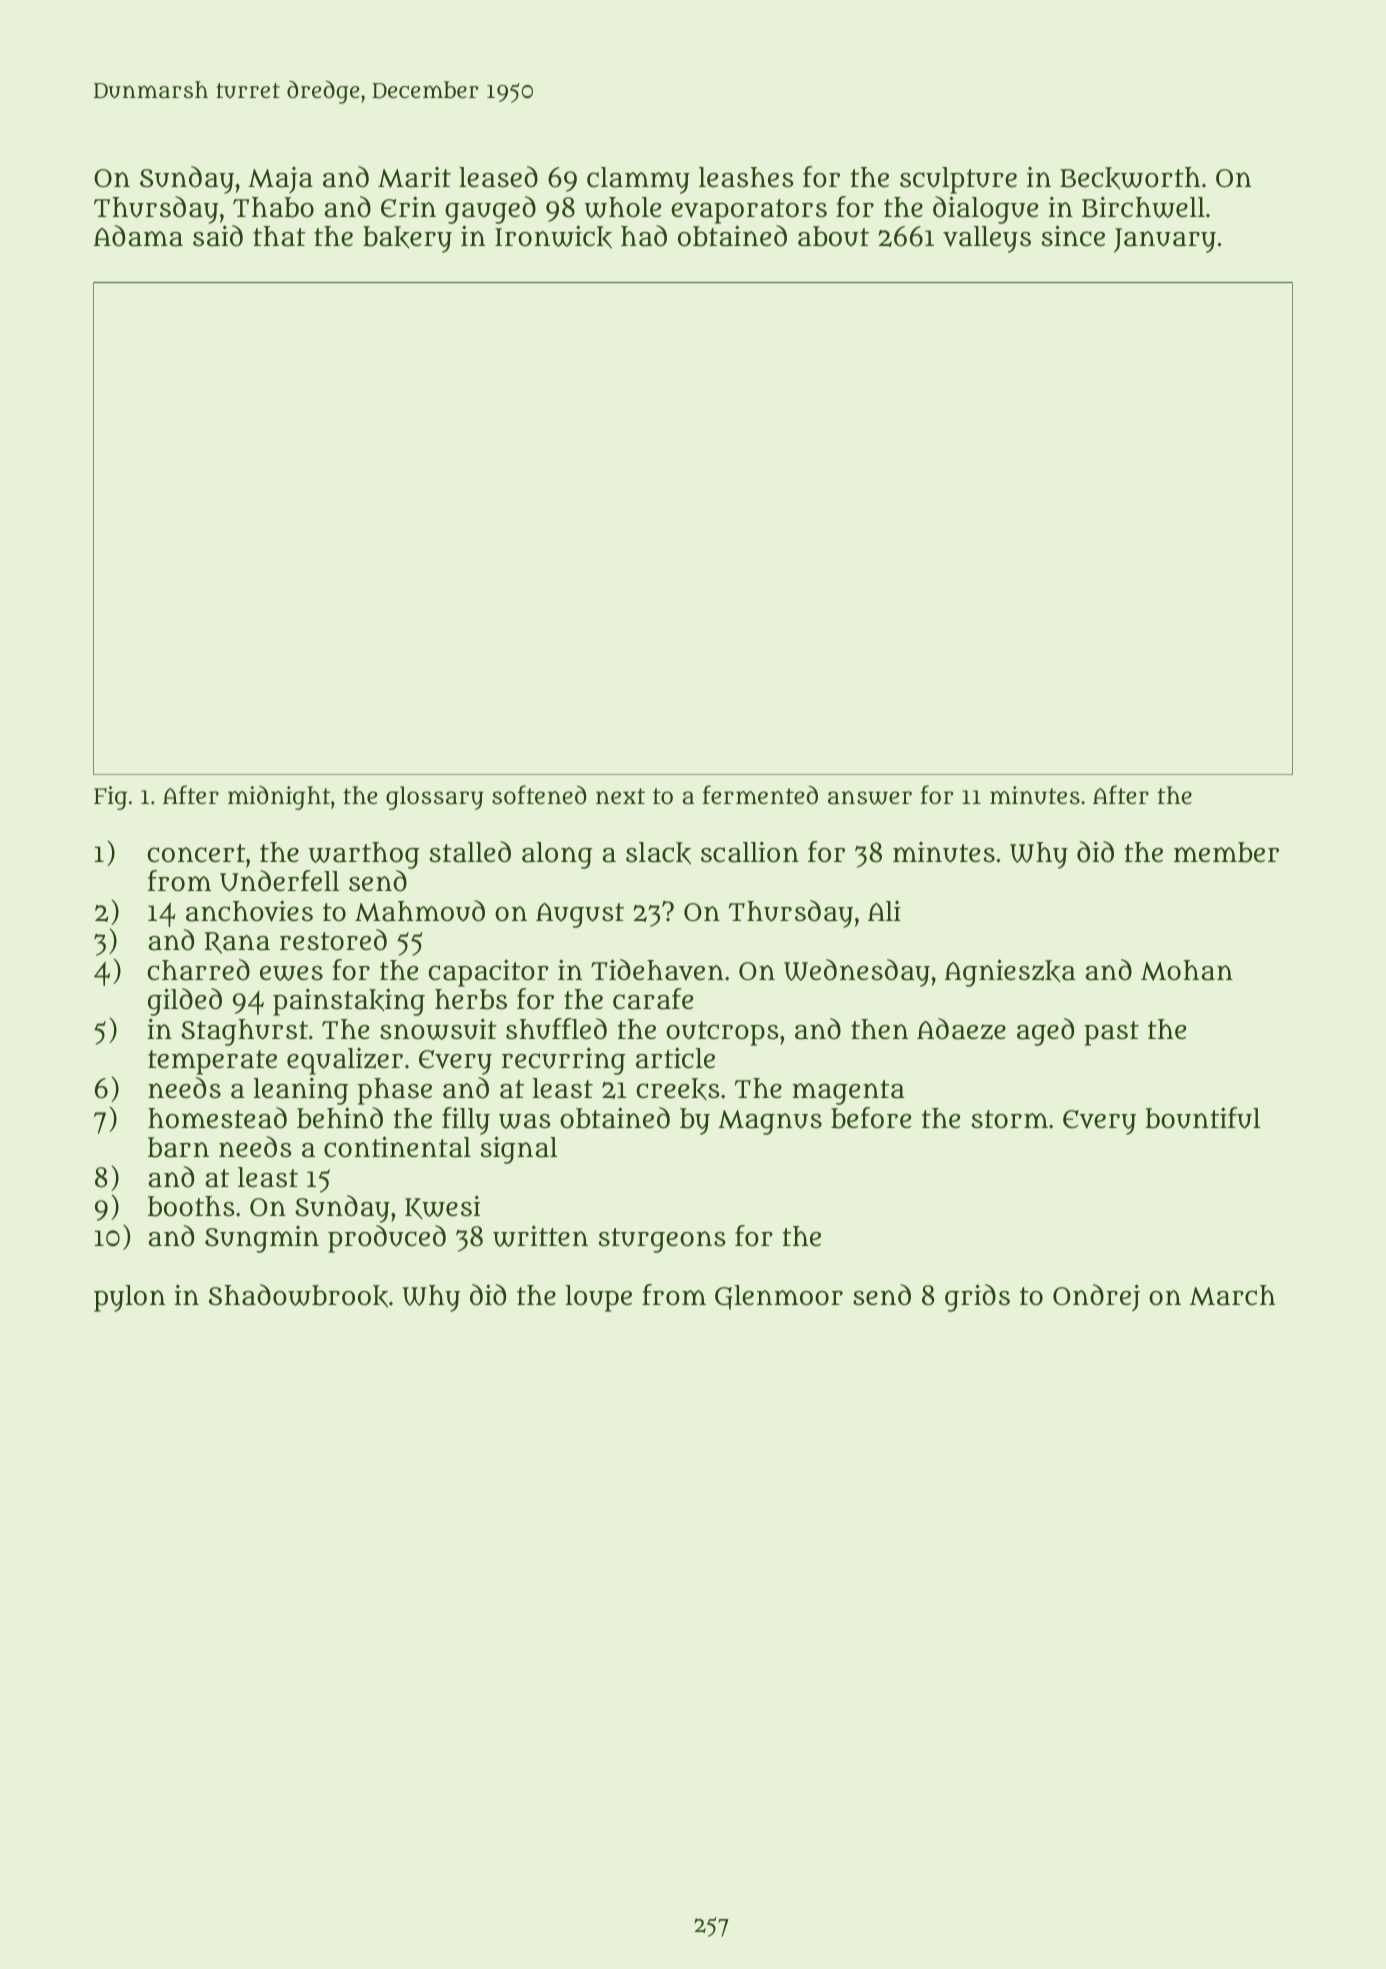  What do you see at coordinates (279, 236) in the page?
I see `that` at bounding box center [279, 236].
